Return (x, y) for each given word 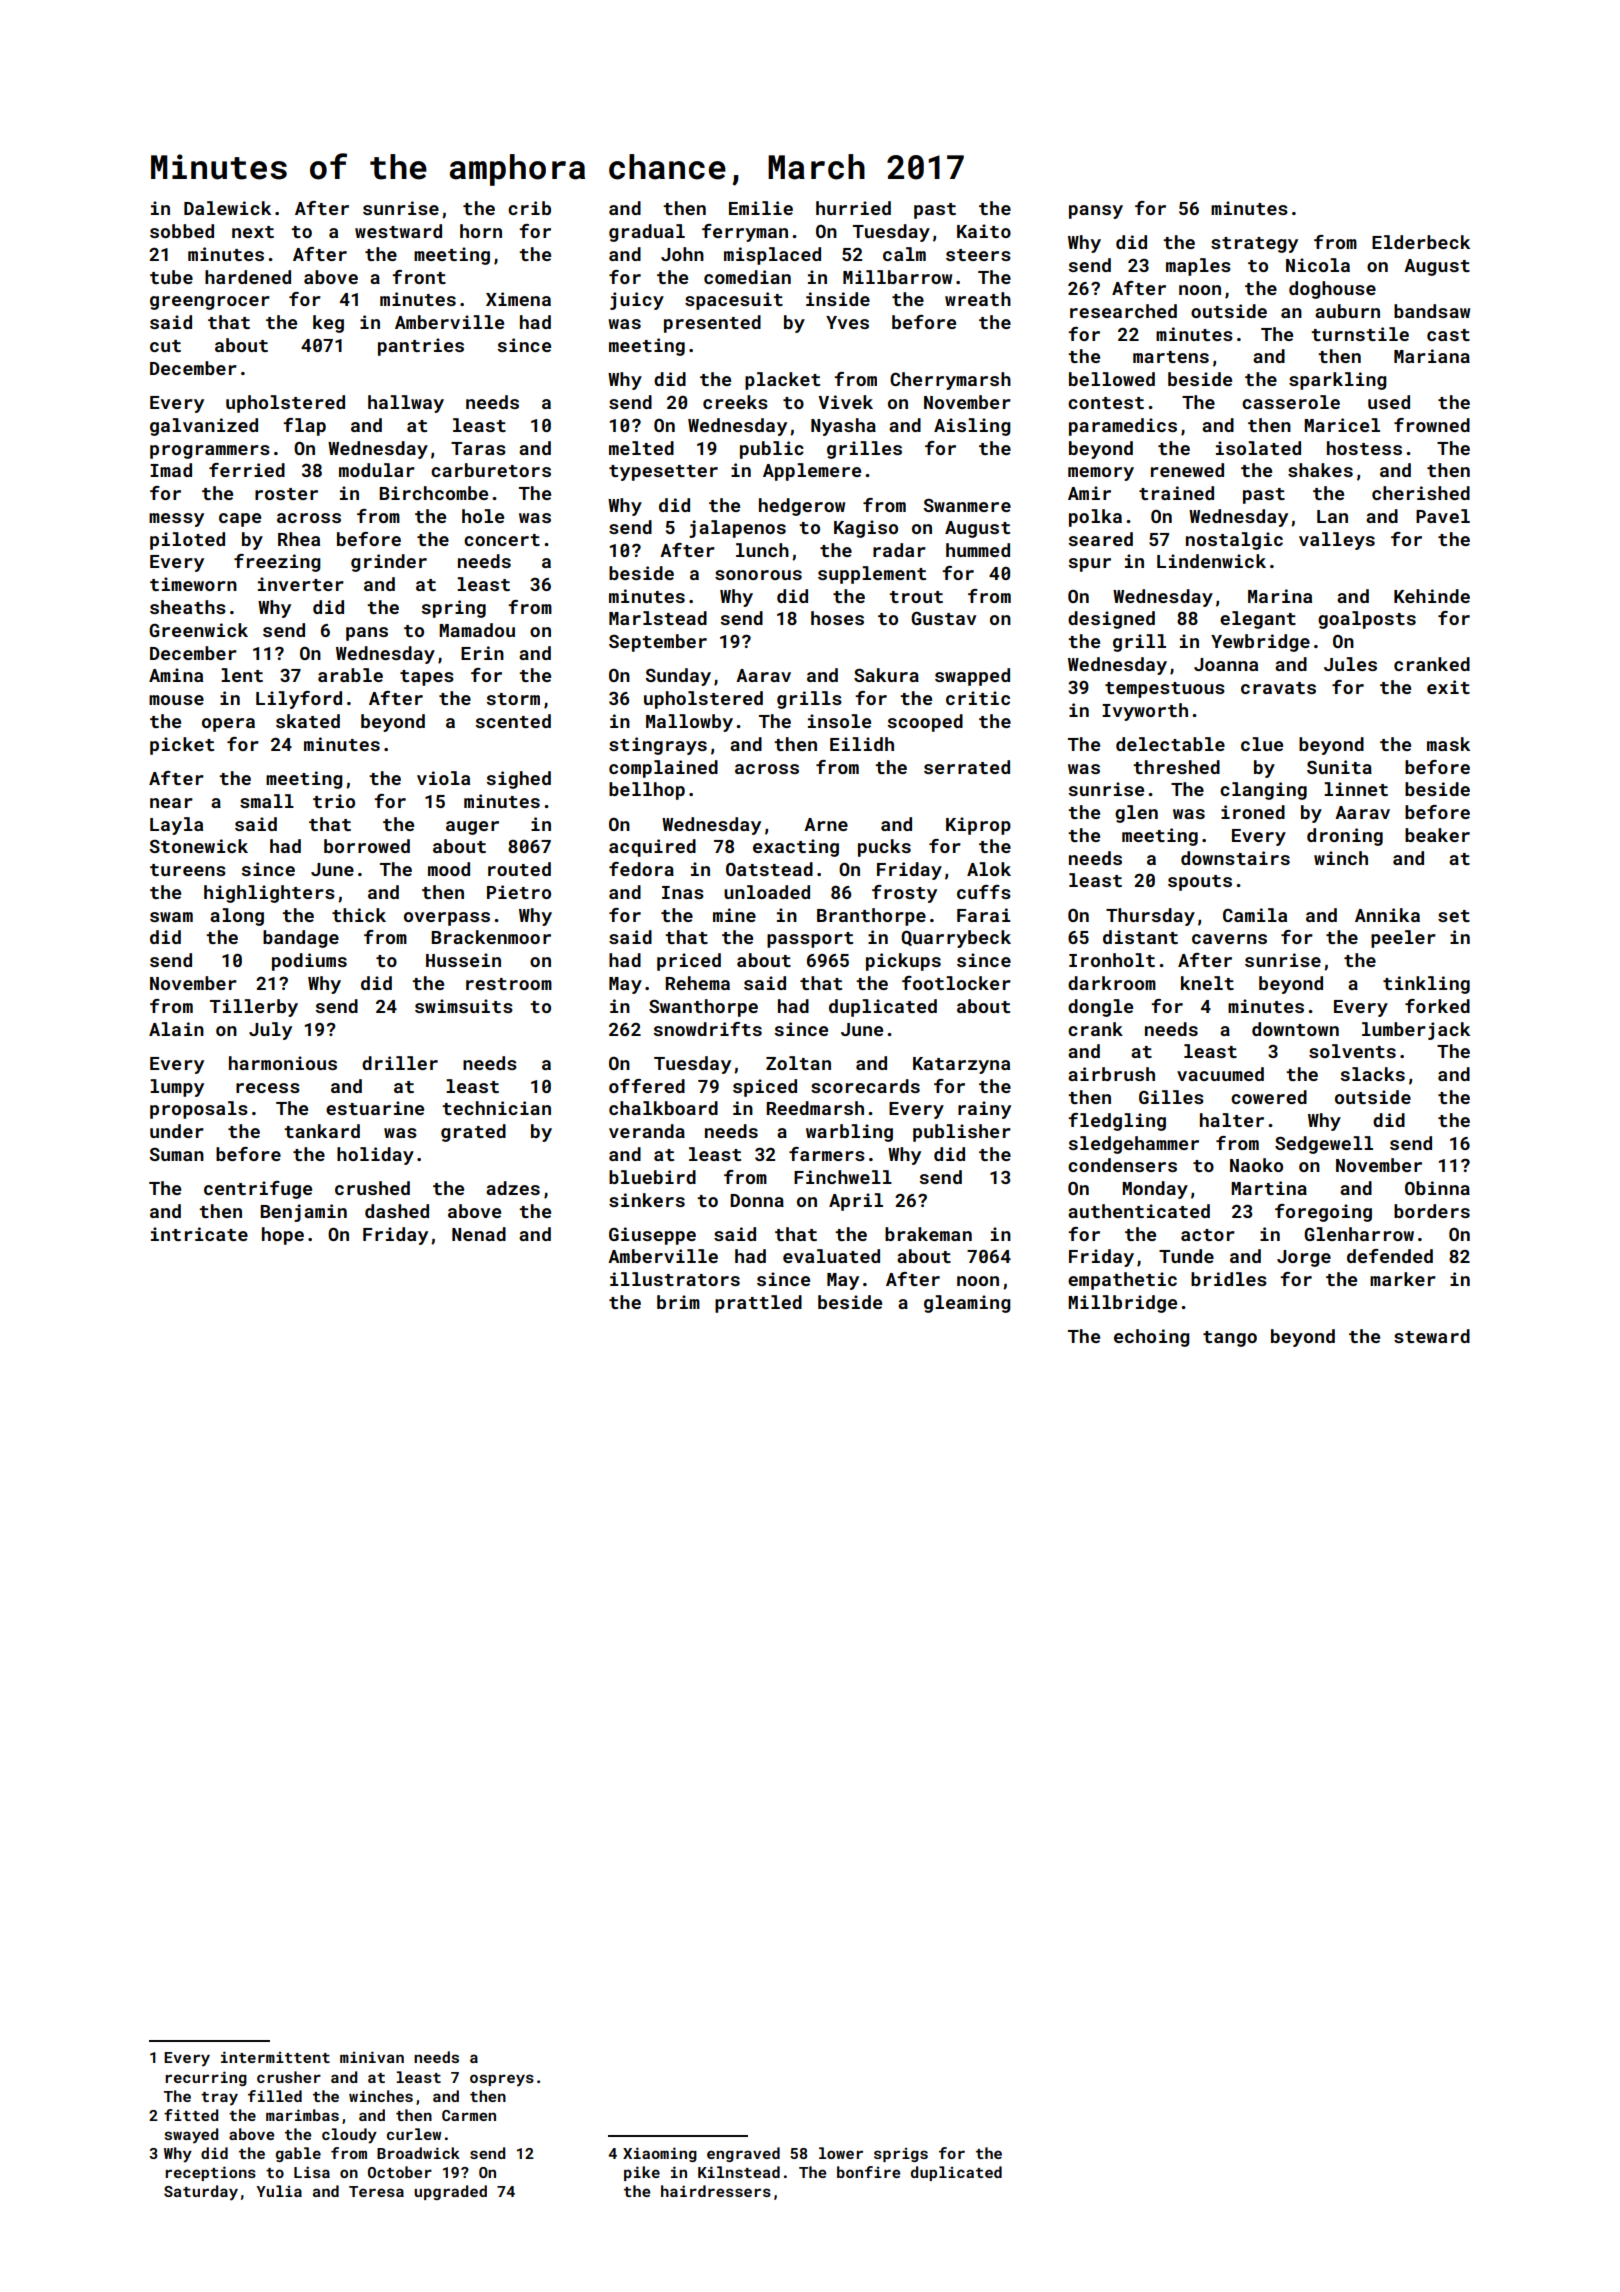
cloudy (349, 2136)
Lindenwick (1211, 561)
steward (1432, 1336)
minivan (372, 2057)
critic (978, 698)
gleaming (967, 1304)
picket (182, 746)
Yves (847, 322)
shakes (1320, 470)
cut (165, 346)
